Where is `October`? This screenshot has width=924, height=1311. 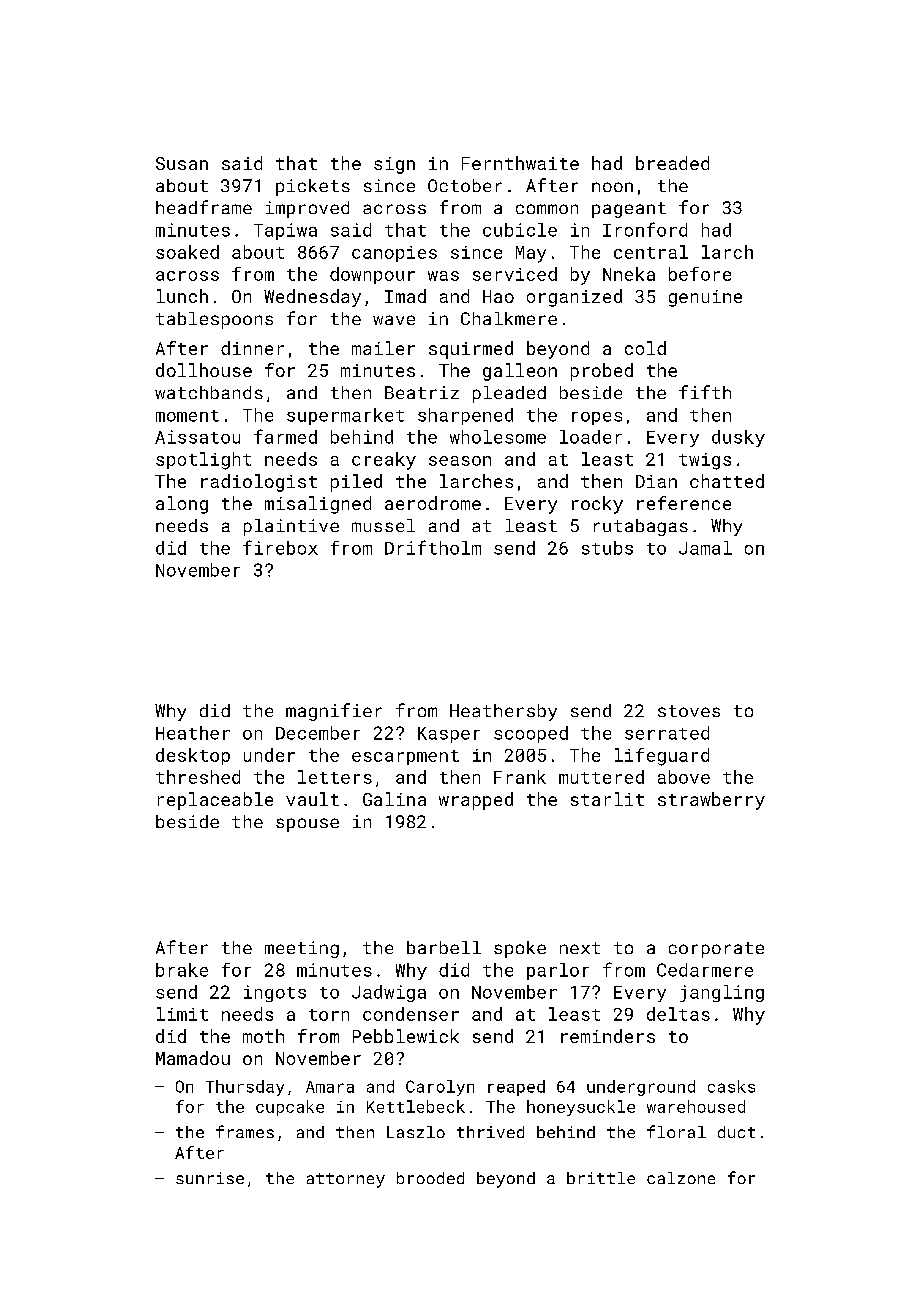
October is located at coordinates (465, 185).
